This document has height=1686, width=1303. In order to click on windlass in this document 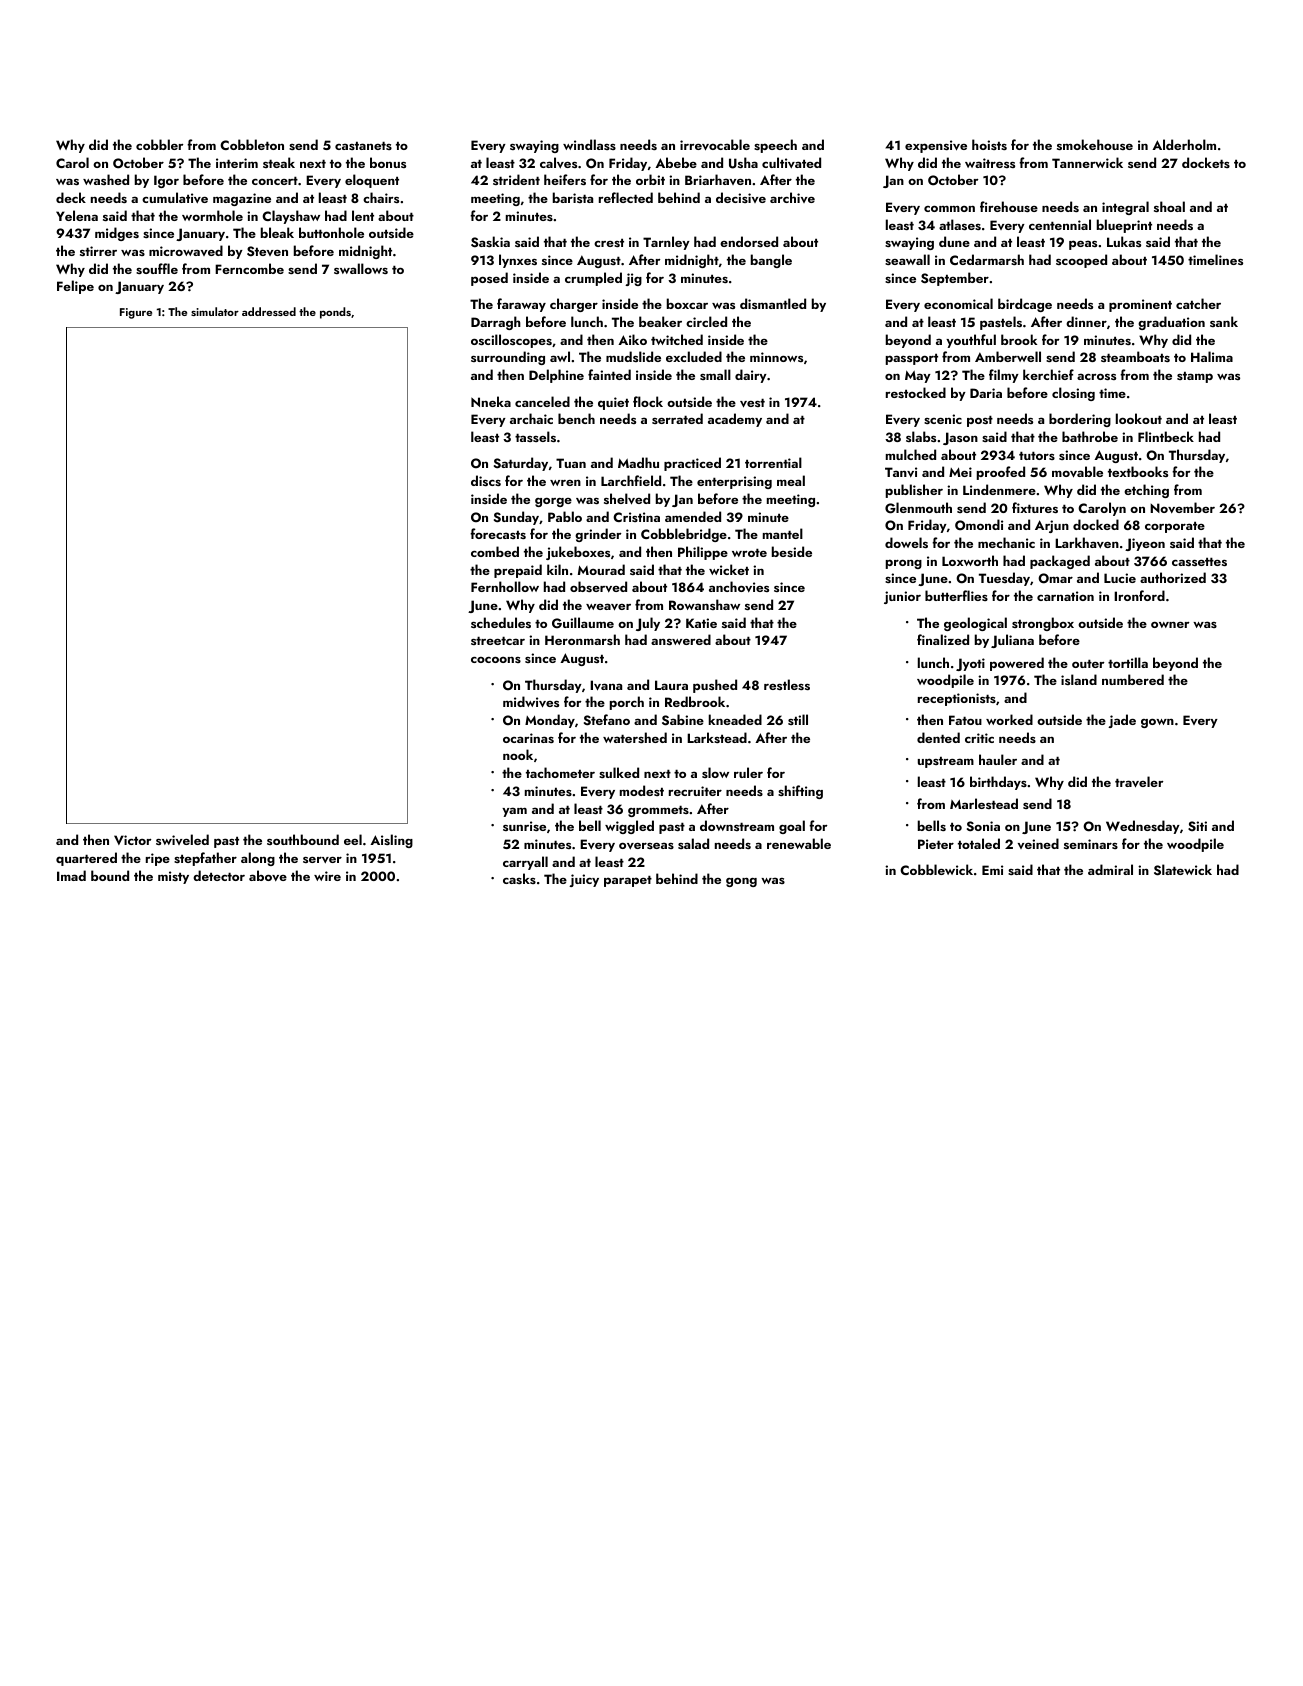, I will do `click(589, 144)`.
